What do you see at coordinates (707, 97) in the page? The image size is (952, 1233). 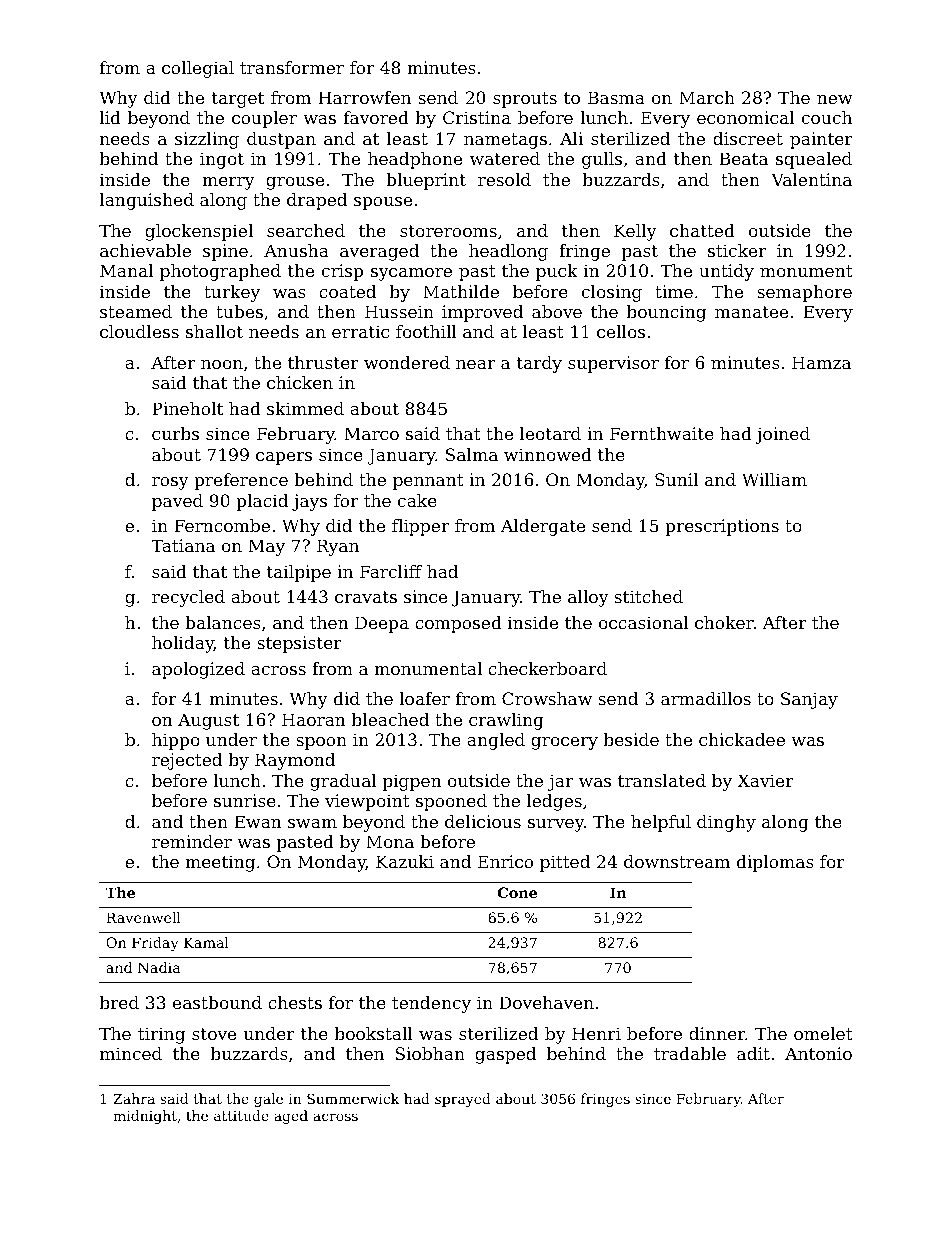 I see `March` at bounding box center [707, 97].
